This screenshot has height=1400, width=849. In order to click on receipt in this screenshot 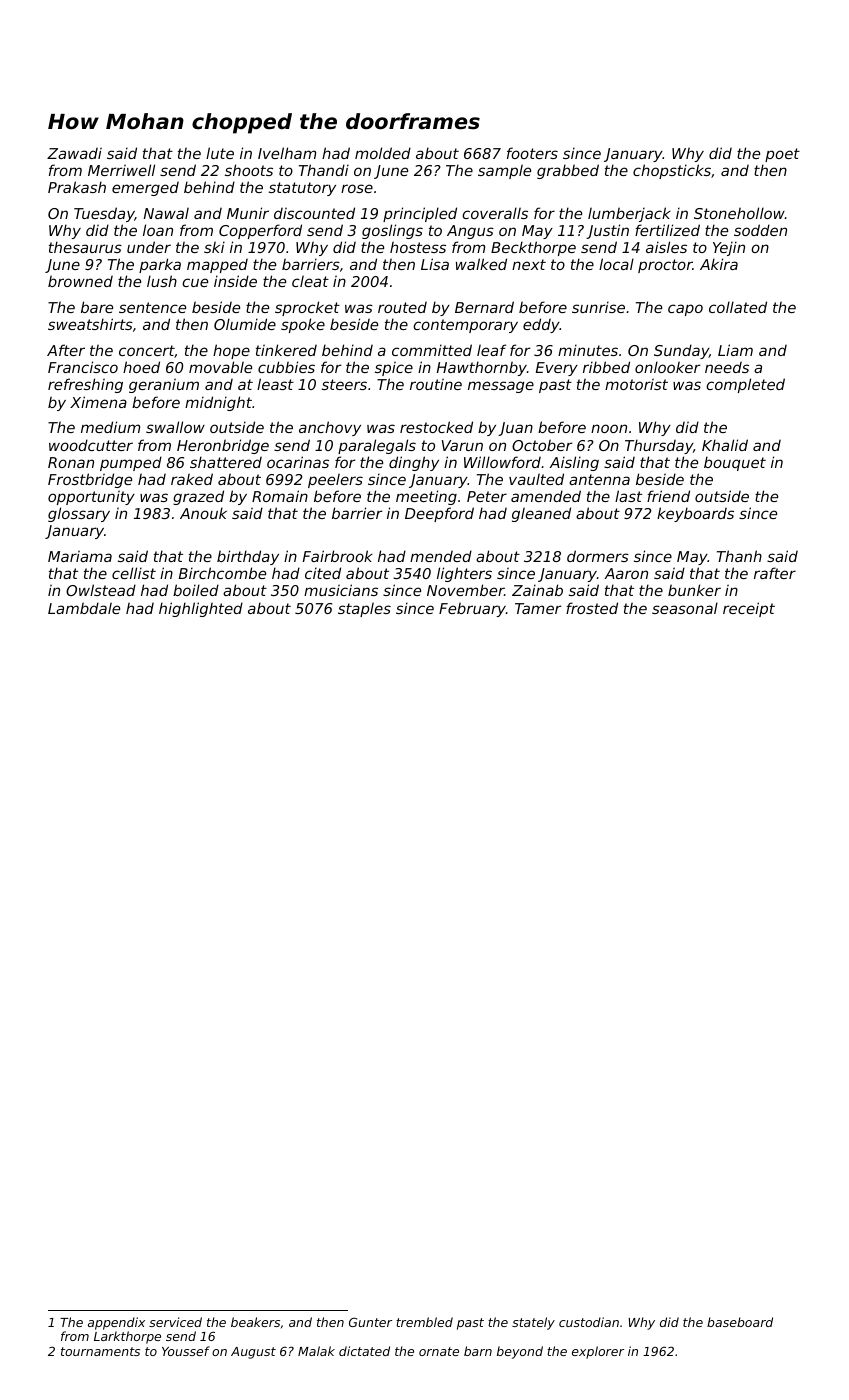, I will do `click(749, 609)`.
